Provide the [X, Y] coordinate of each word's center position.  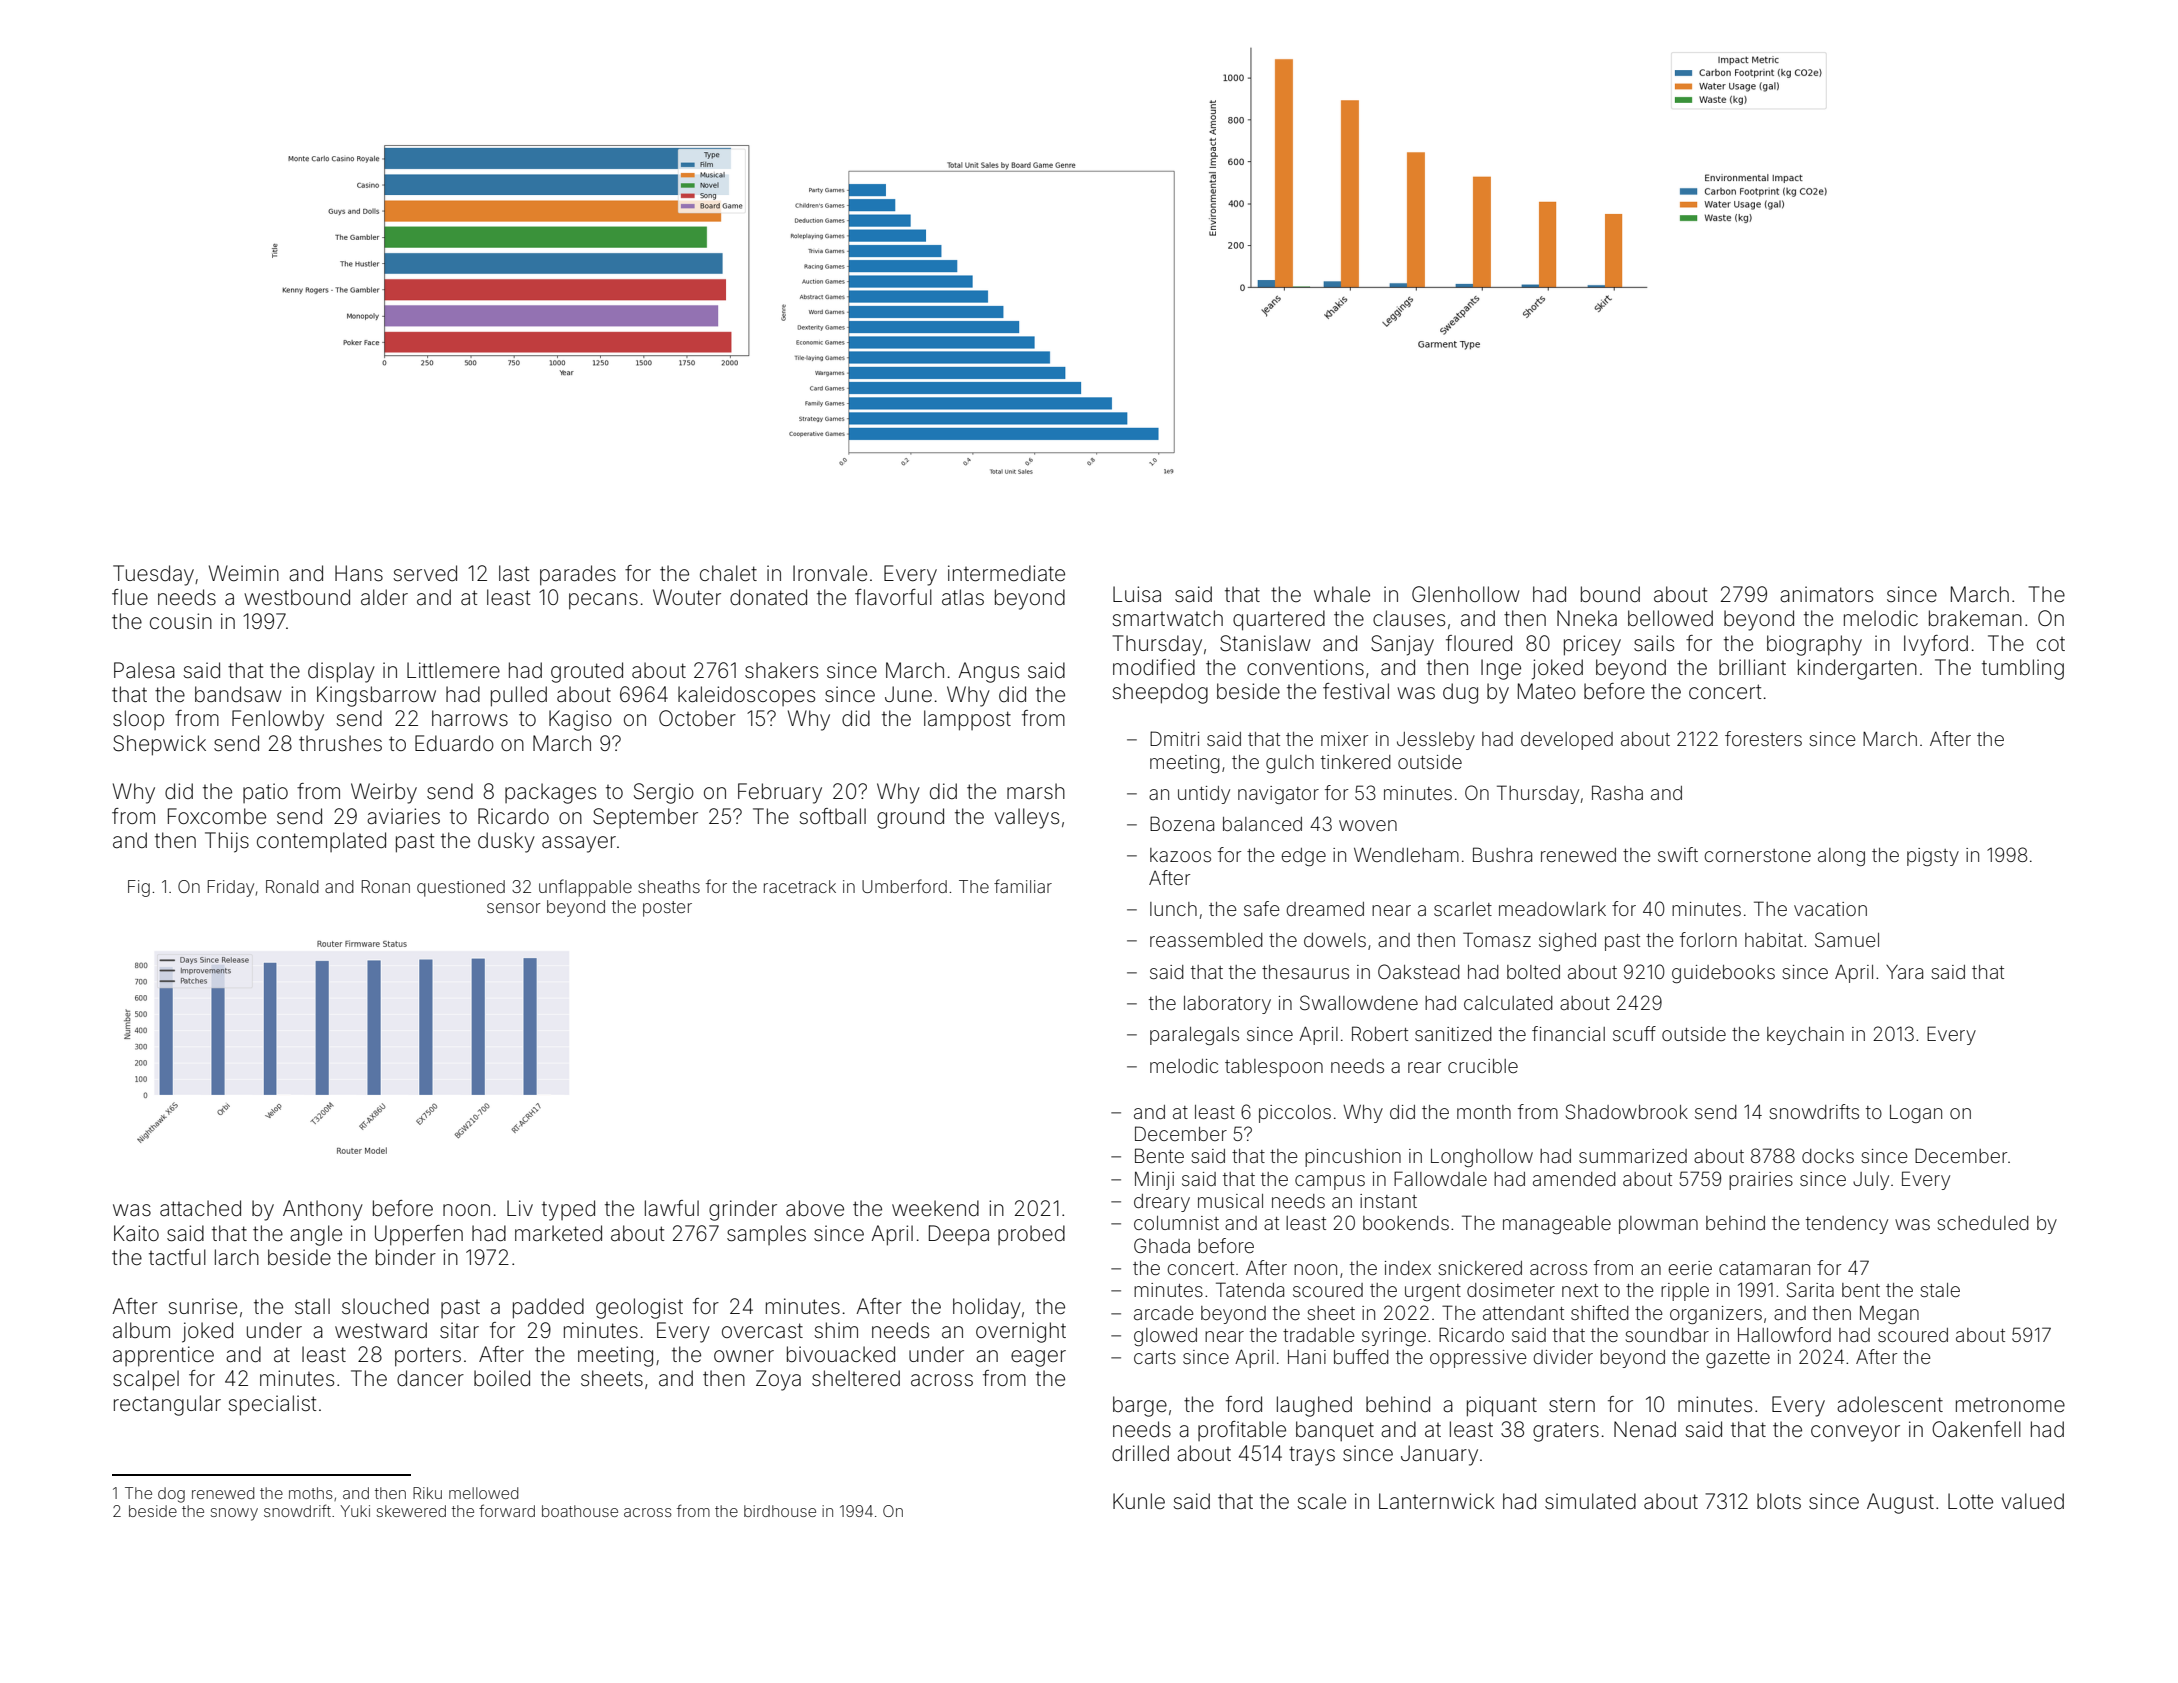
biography [1814, 645]
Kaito [136, 1233]
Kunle [1139, 1501]
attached [200, 1208]
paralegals [1194, 1036]
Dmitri [1174, 738]
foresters [1763, 738]
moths [311, 1493]
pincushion [1353, 1158]
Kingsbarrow [376, 696]
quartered [1279, 620]
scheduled [1983, 1223]
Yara [1904, 972]
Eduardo [454, 743]
